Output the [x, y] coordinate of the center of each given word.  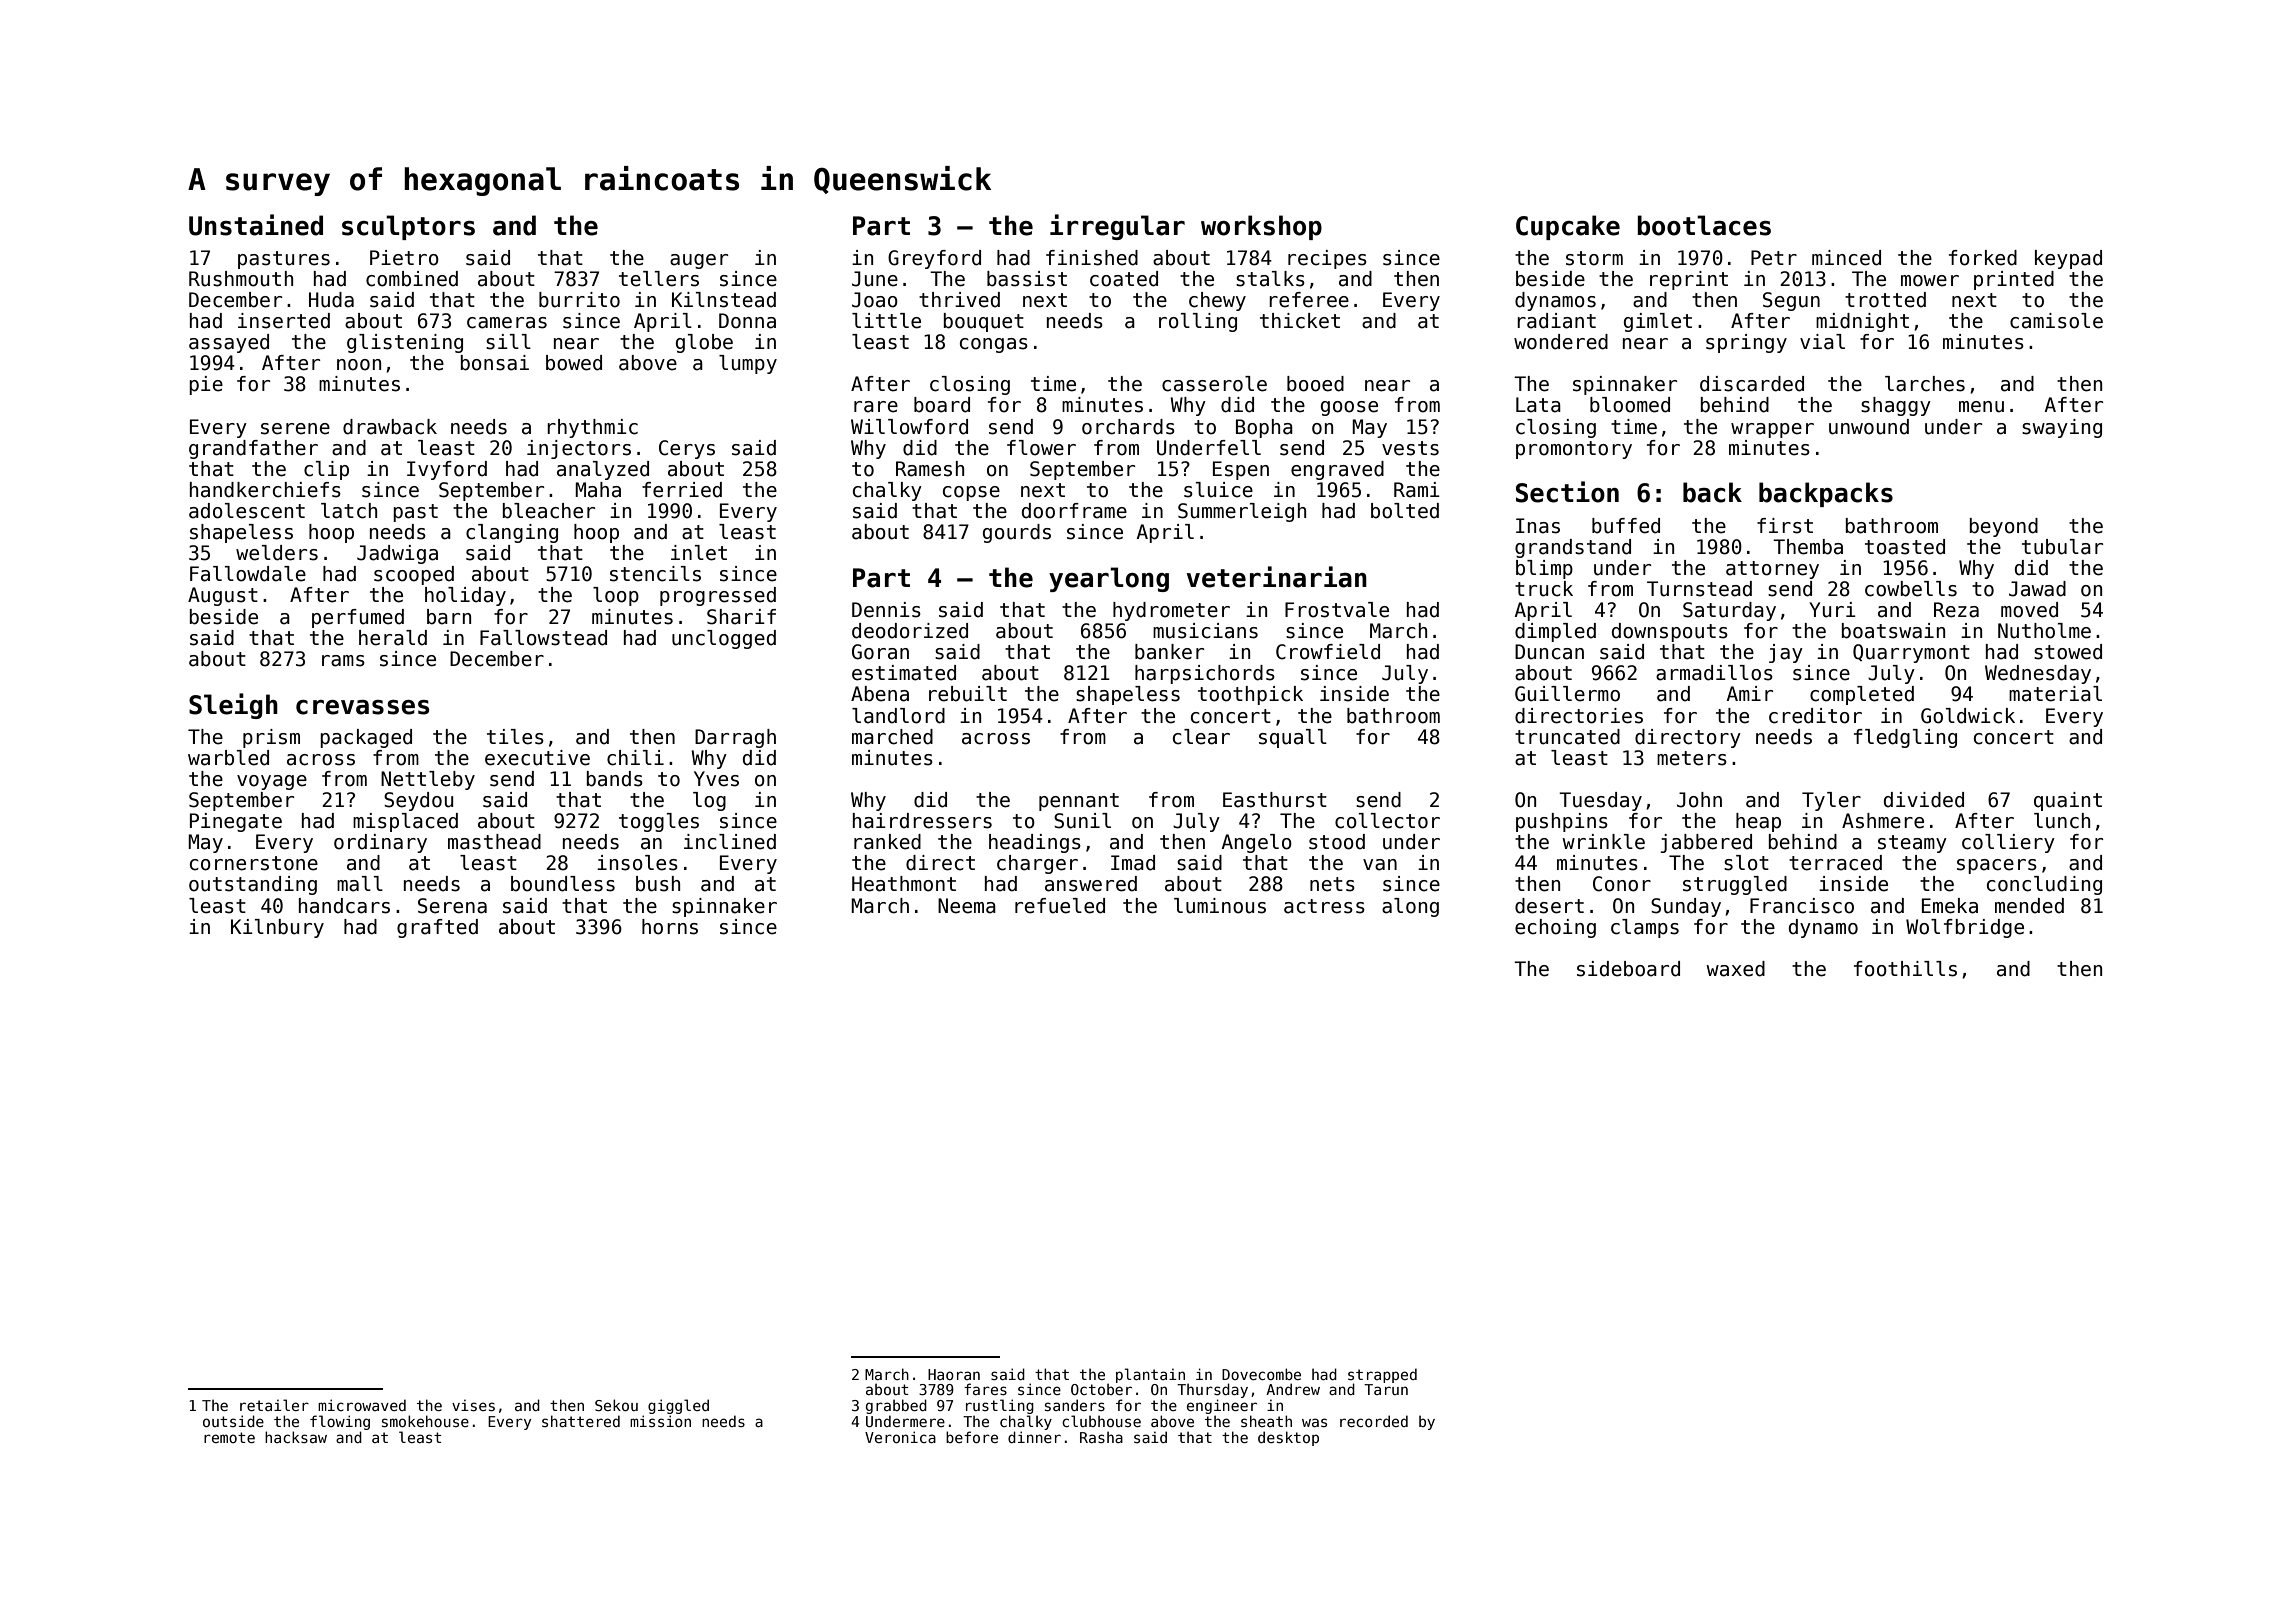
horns [670, 927]
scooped [414, 575]
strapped [1382, 1375]
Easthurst [1275, 800]
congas [994, 345]
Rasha [1101, 1437]
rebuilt [968, 694]
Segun [1791, 301]
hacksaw [296, 1437]
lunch [2062, 821]
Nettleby [428, 780]
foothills [1905, 969]
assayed [229, 343]
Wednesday [2038, 674]
